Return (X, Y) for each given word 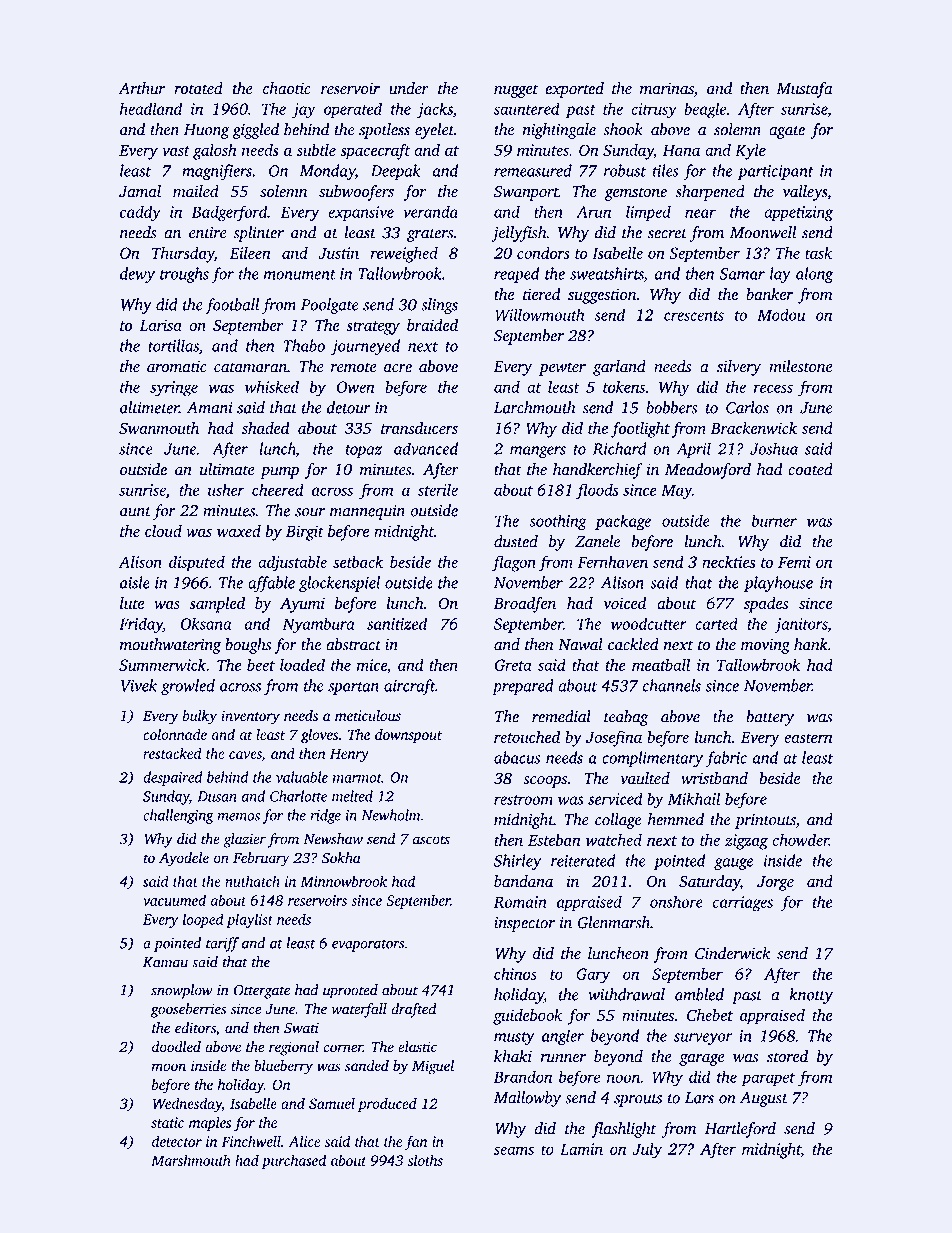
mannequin (367, 512)
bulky (199, 717)
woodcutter (649, 623)
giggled (256, 131)
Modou (781, 314)
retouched (527, 737)
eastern (808, 738)
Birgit (305, 533)
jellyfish (519, 234)
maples (210, 1124)
